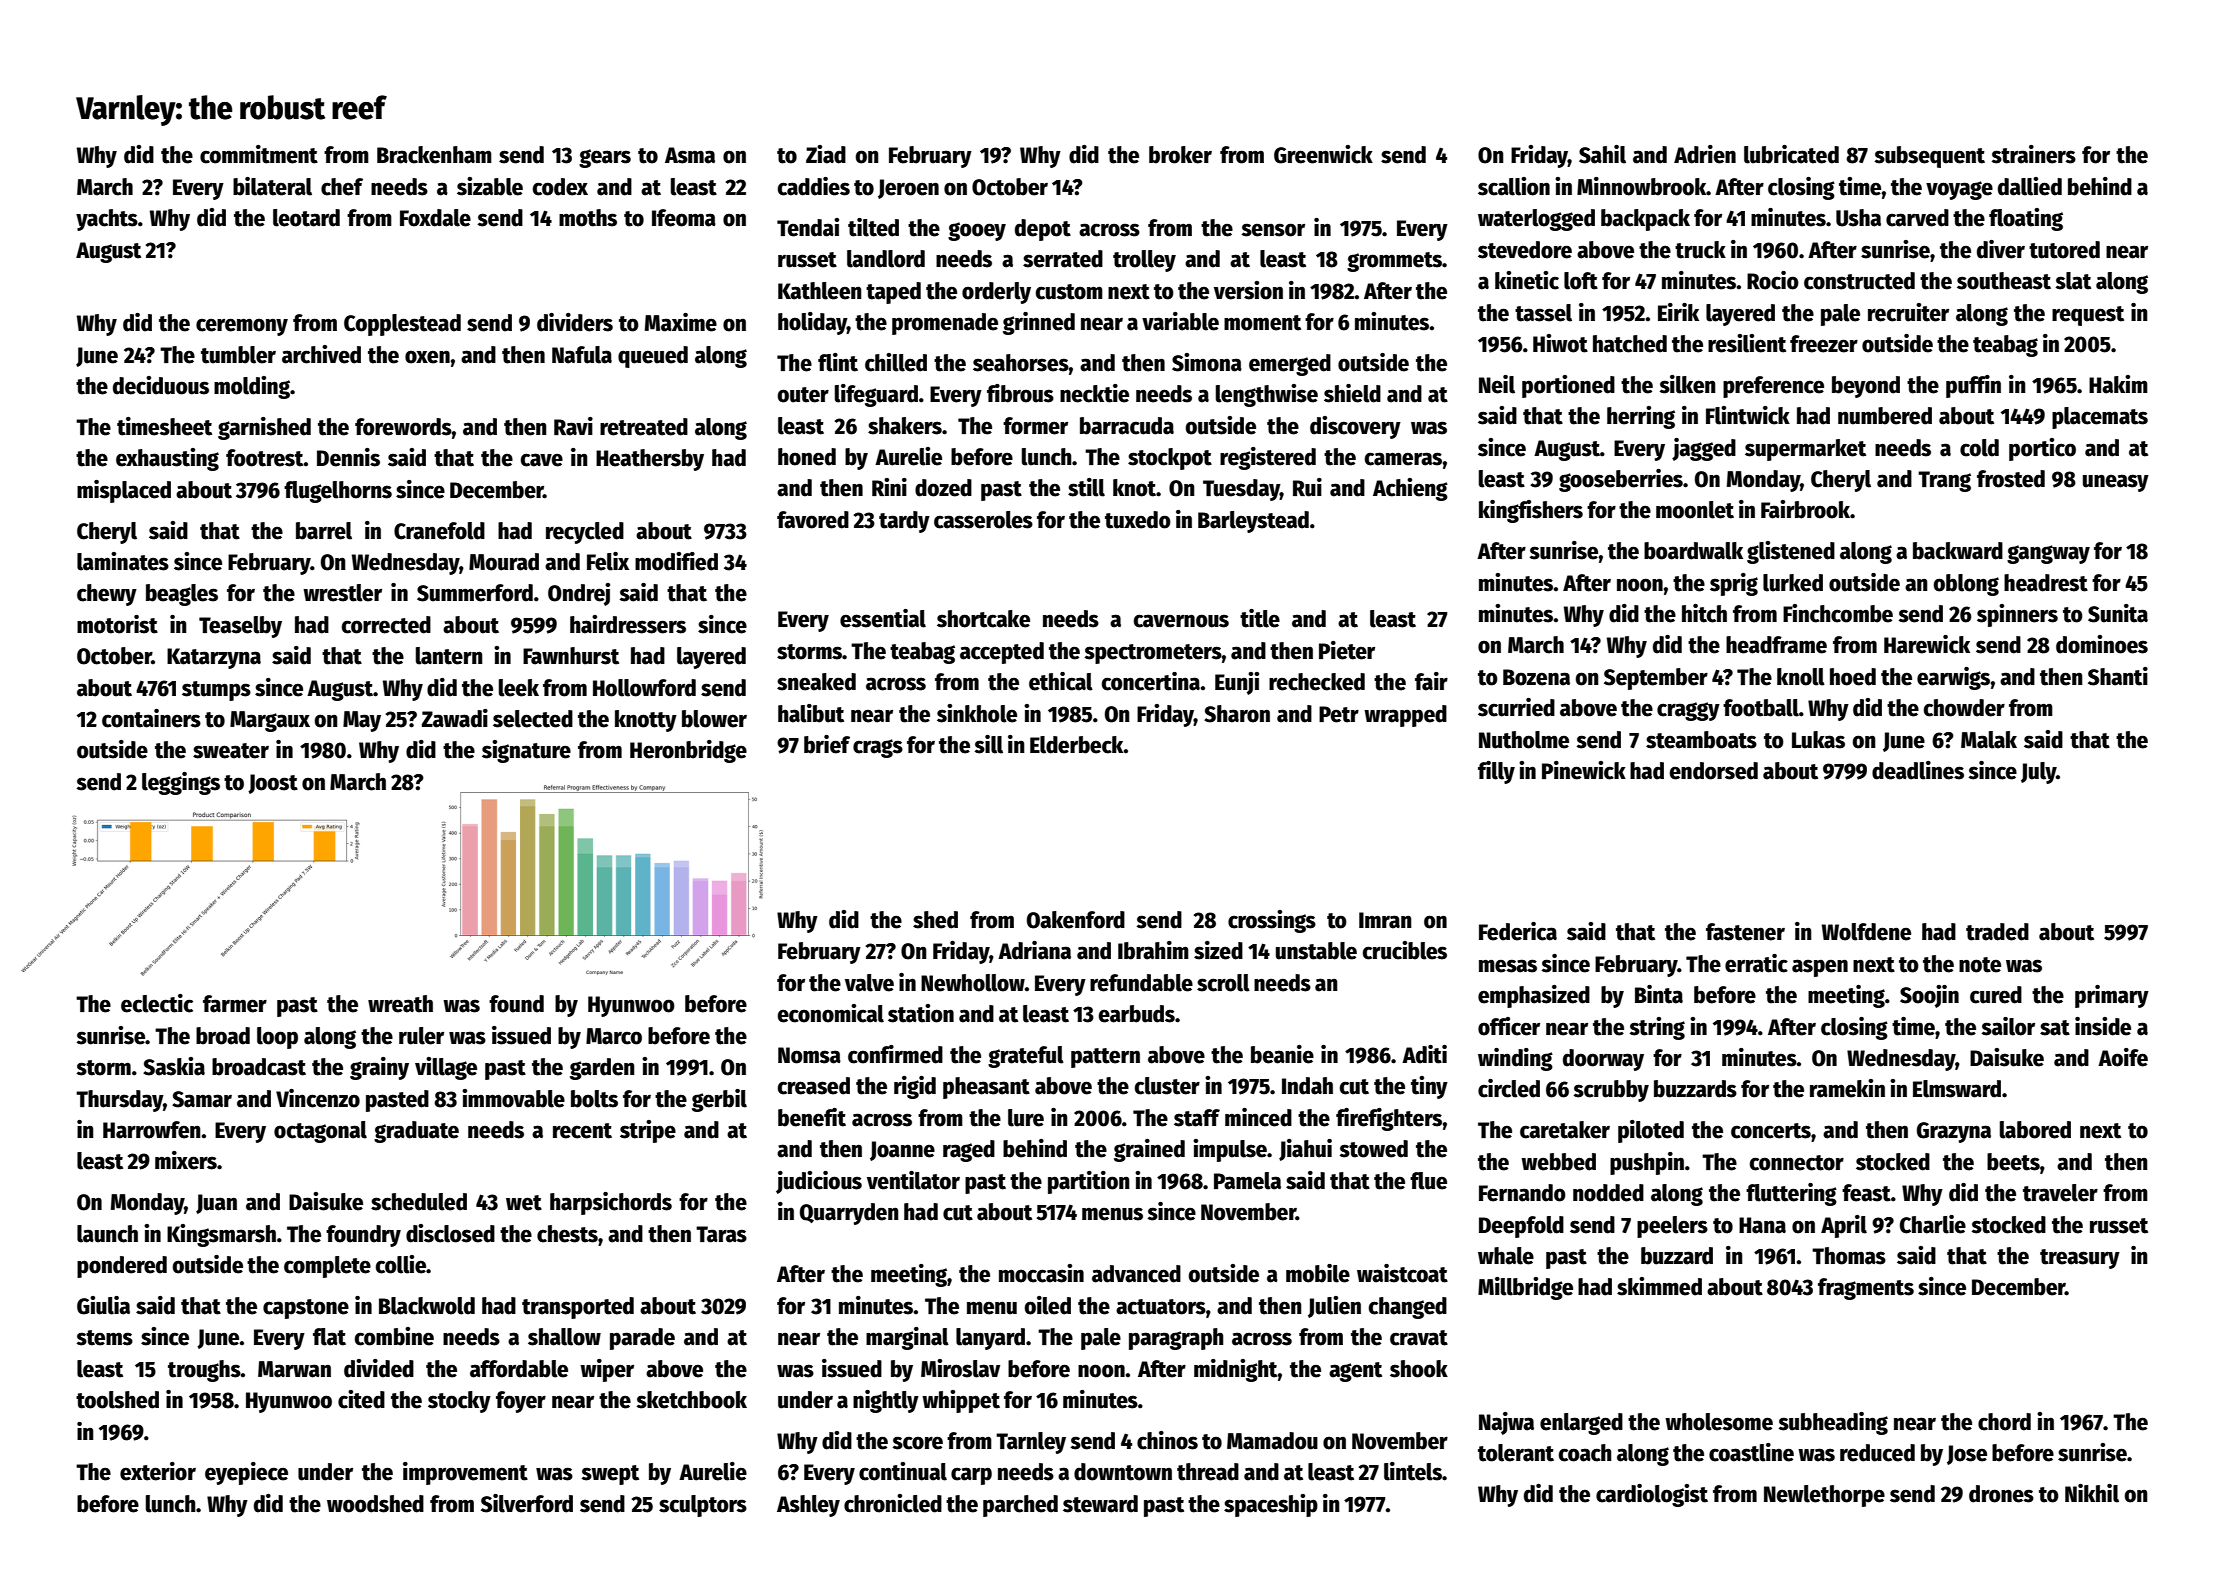 The width and height of the screenshot is (2225, 1574). Describe the element at coordinates (1866, 932) in the screenshot. I see `Wolfdene` at that location.
